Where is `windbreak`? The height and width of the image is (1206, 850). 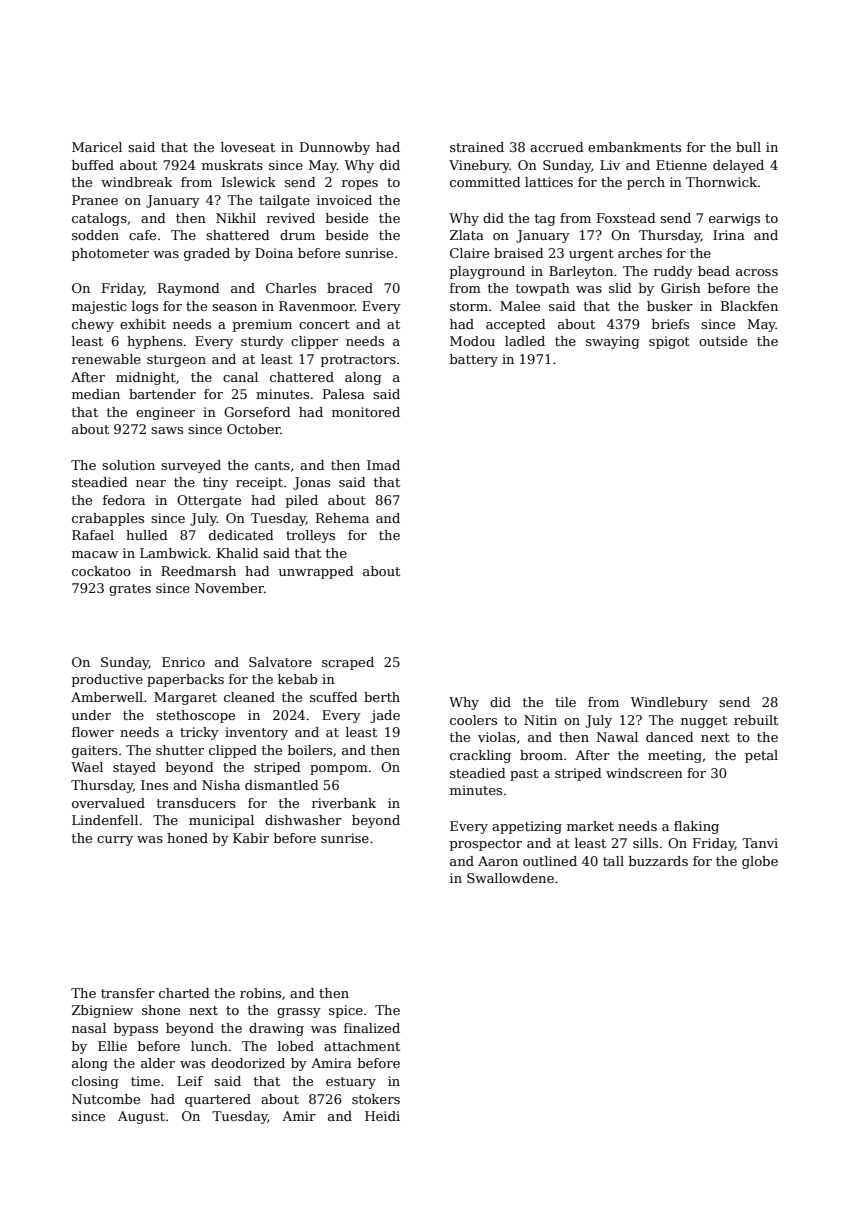 windbreak is located at coordinates (137, 182).
